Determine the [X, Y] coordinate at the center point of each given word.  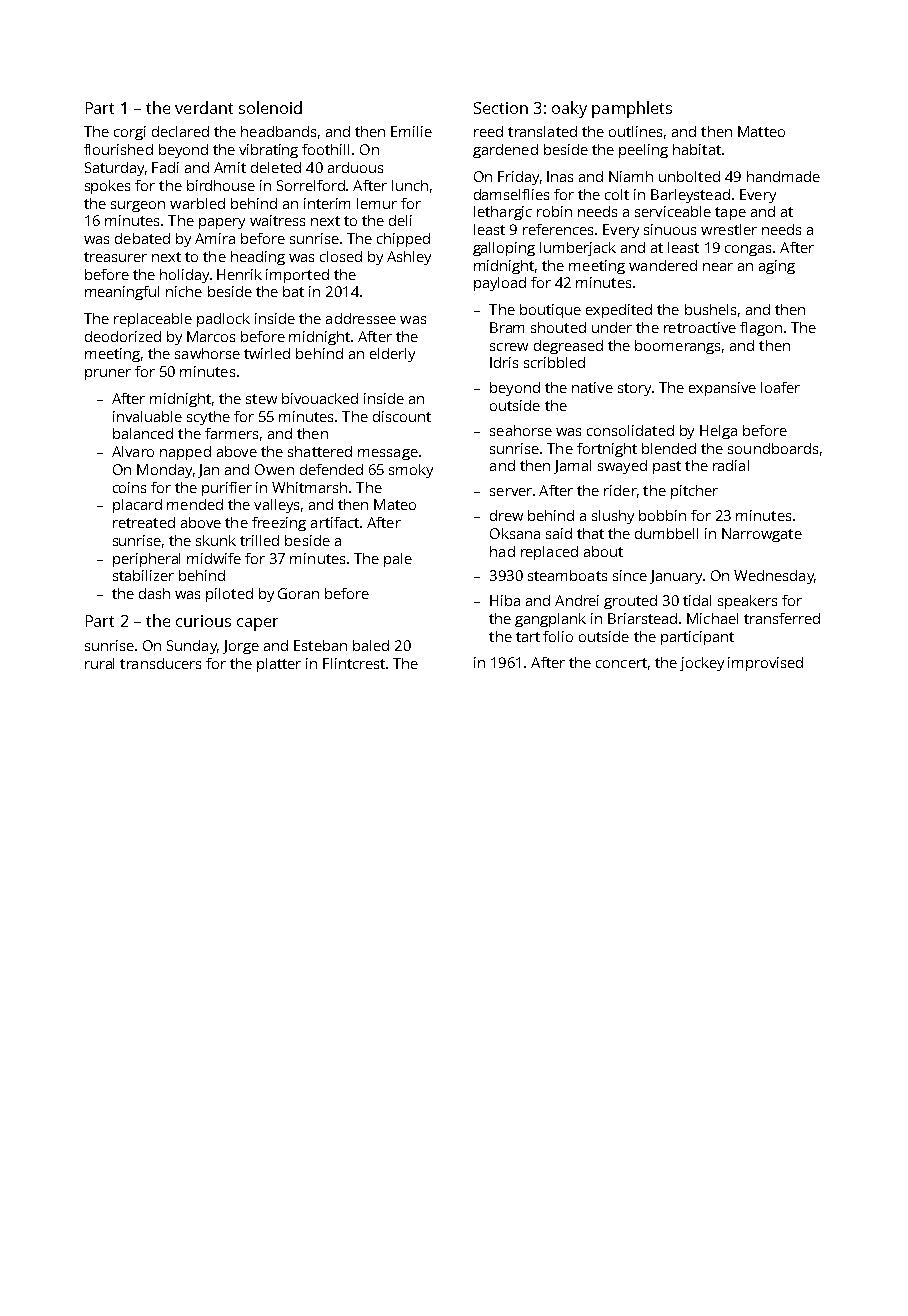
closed [341, 256]
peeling [643, 151]
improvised [765, 664]
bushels [710, 309]
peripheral [146, 560]
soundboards [773, 448]
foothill [325, 149]
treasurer [115, 257]
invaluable [147, 416]
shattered [320, 451]
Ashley [409, 258]
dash [154, 593]
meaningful [122, 293]
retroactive [700, 327]
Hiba [505, 600]
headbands [278, 131]
